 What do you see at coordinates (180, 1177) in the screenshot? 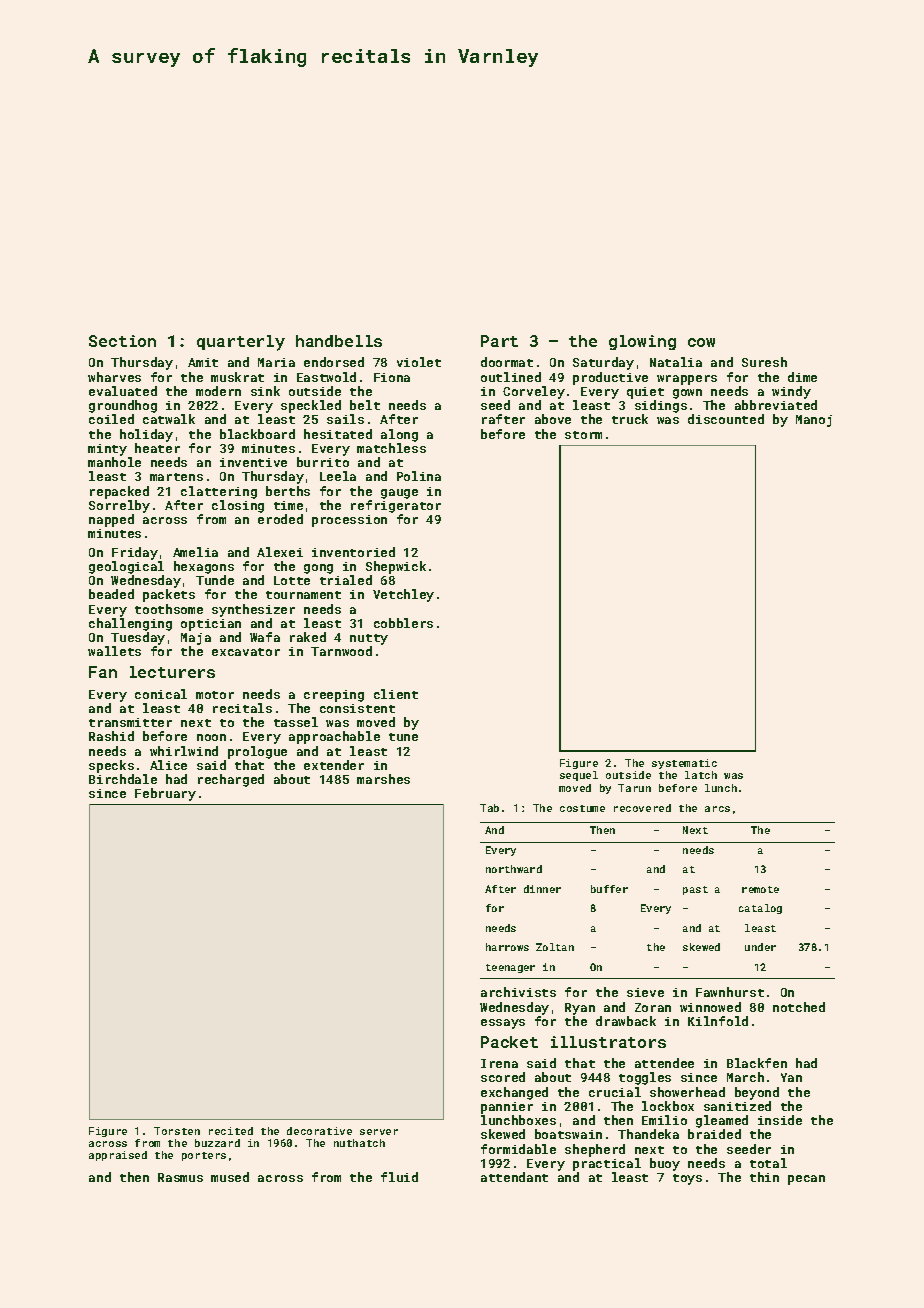
I see `Rasmus` at bounding box center [180, 1177].
